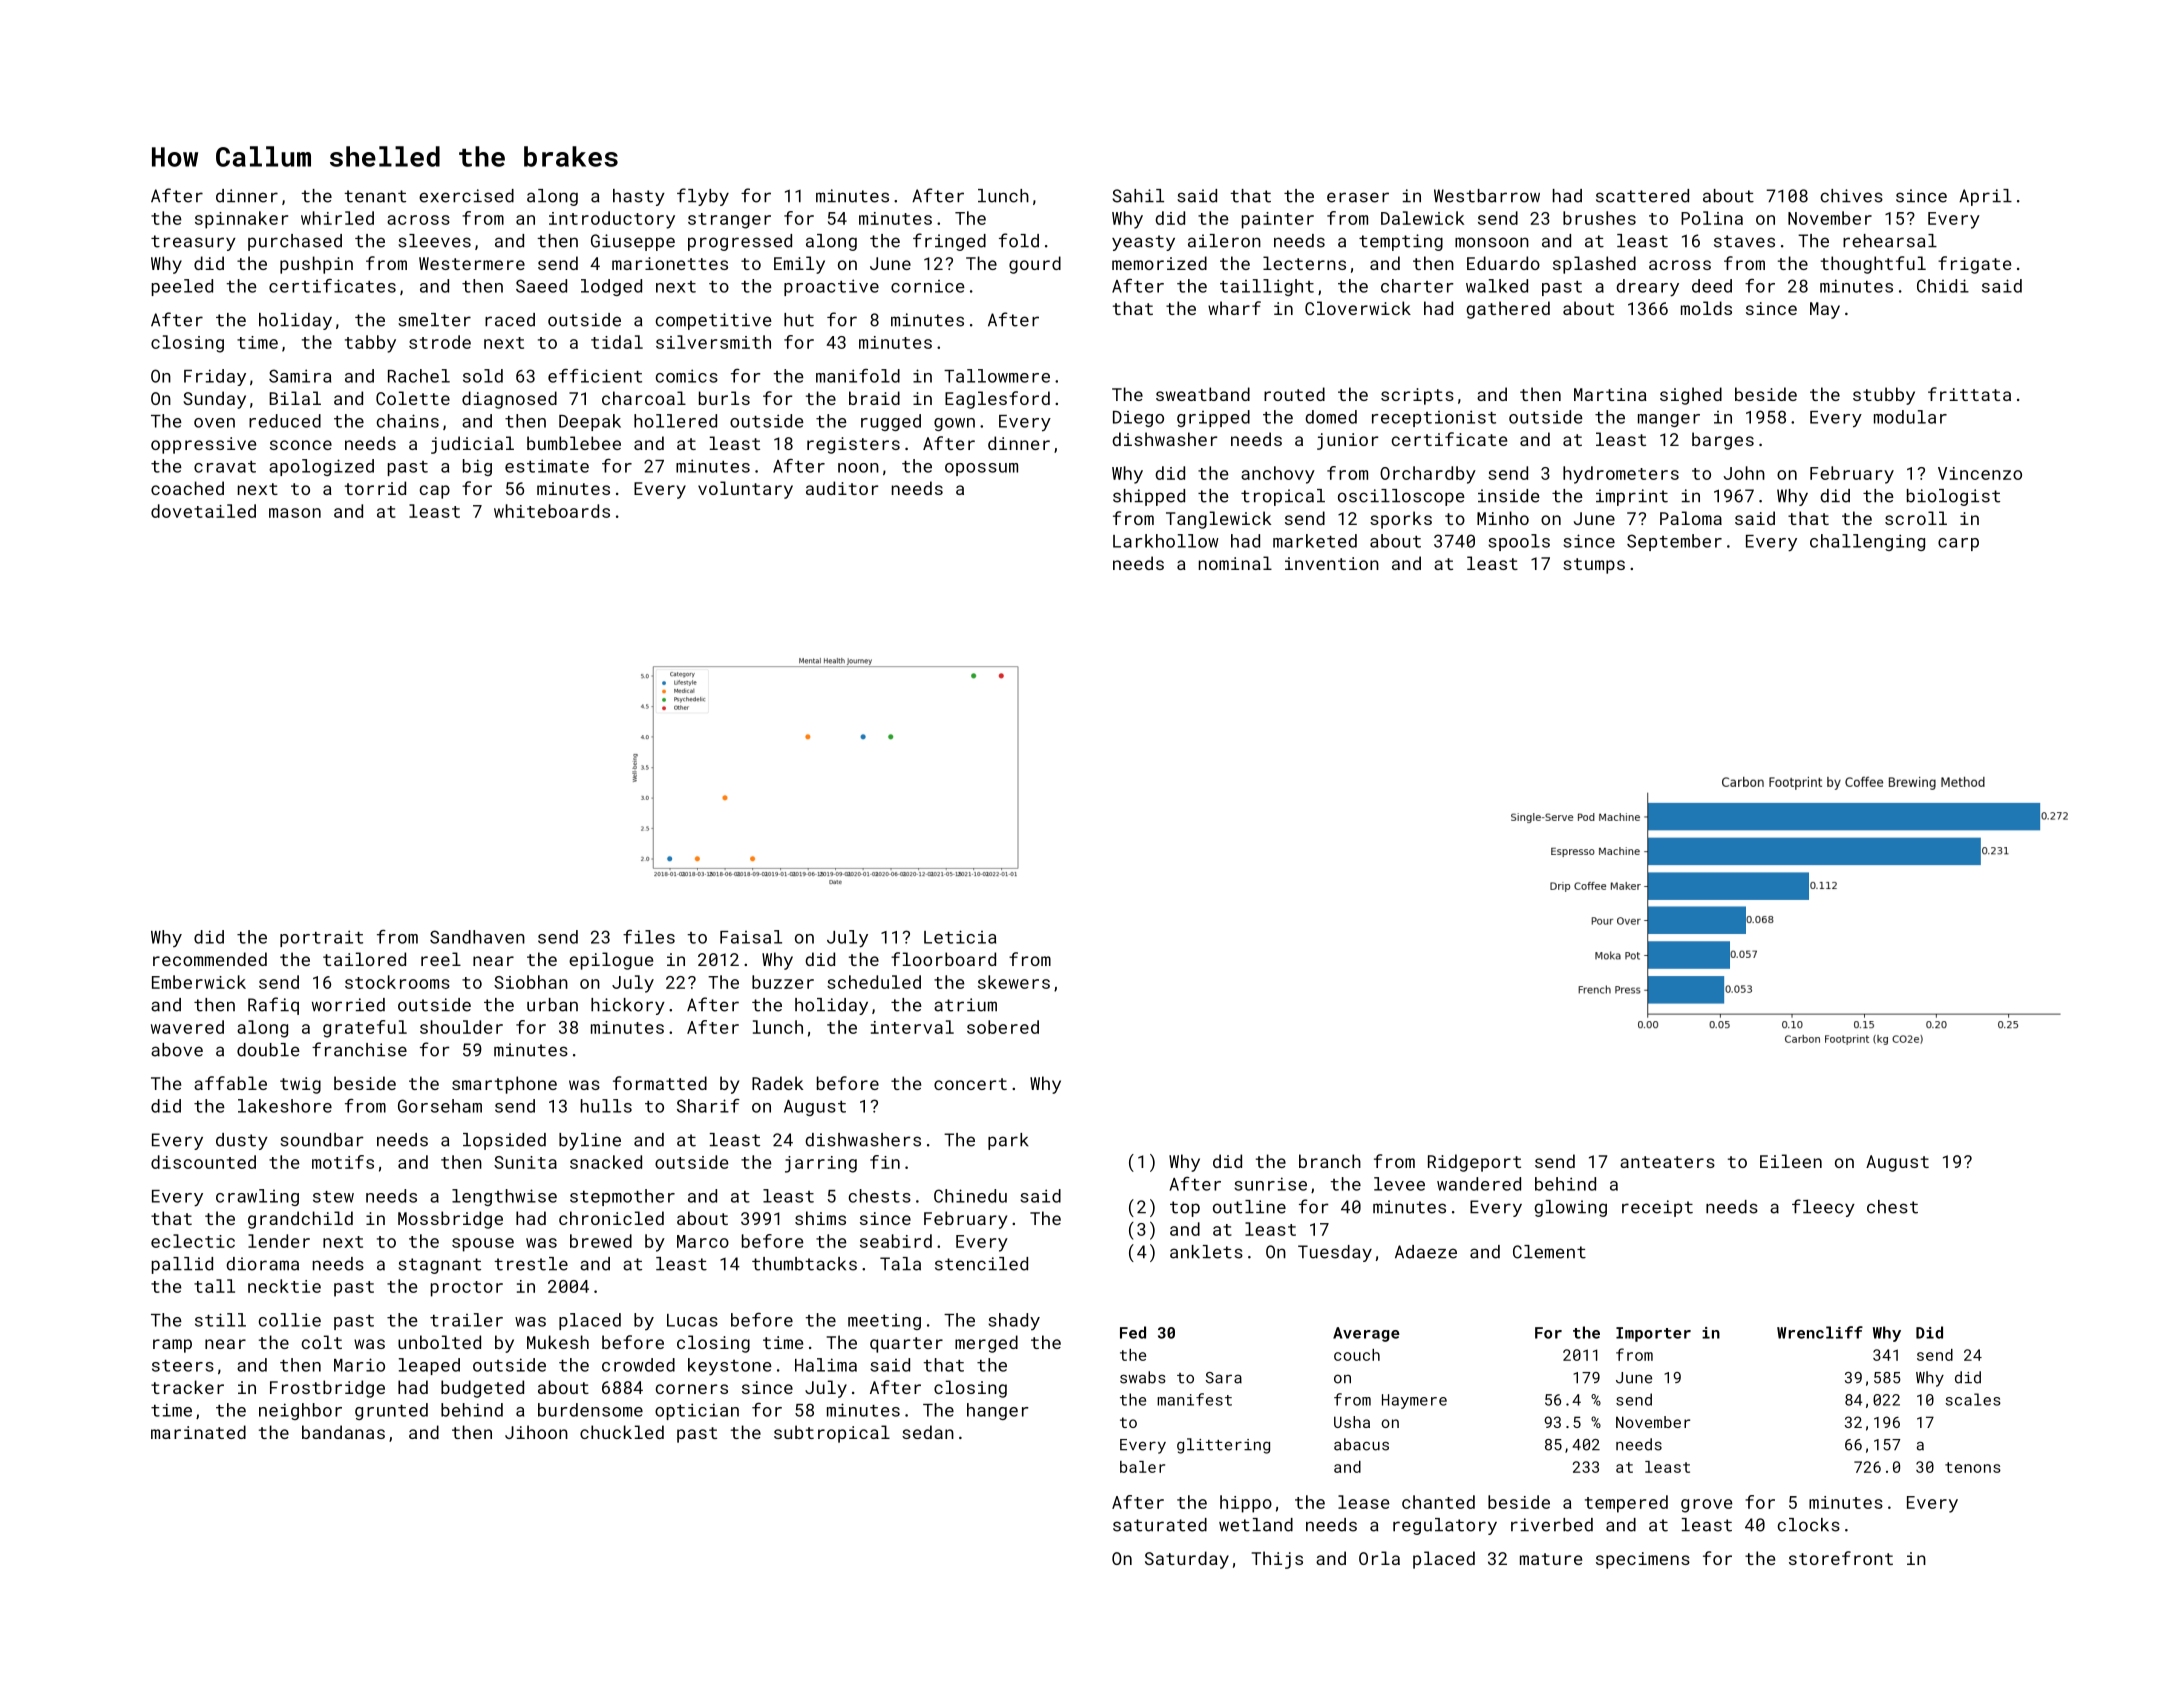  Describe the element at coordinates (842, 488) in the document. I see `auditor` at that location.
